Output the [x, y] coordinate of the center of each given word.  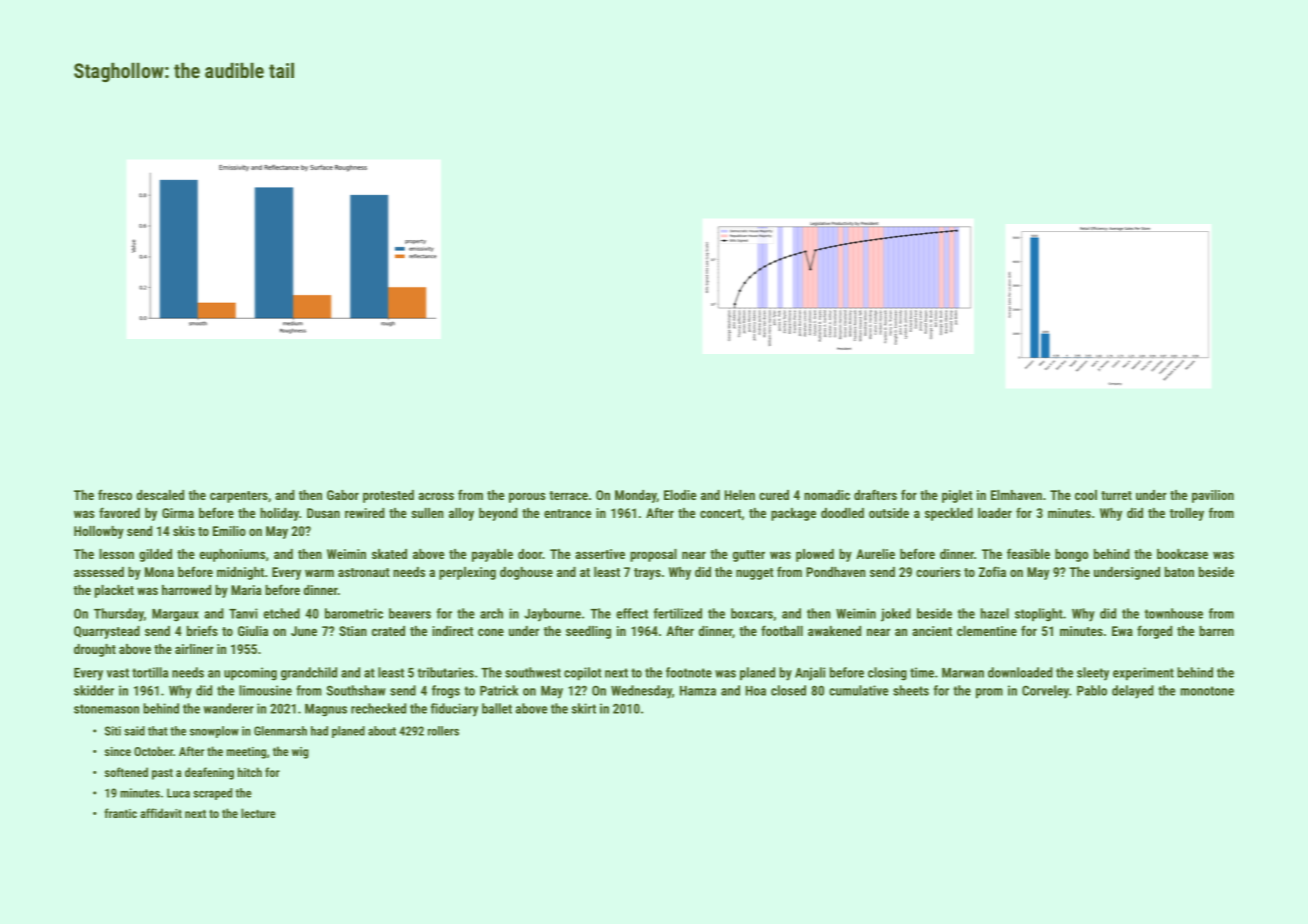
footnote [689, 672]
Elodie [680, 495]
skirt [584, 708]
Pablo [1092, 690]
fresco [115, 494]
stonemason [106, 709]
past [162, 774]
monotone [1207, 691]
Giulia [253, 631]
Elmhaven [1016, 495]
